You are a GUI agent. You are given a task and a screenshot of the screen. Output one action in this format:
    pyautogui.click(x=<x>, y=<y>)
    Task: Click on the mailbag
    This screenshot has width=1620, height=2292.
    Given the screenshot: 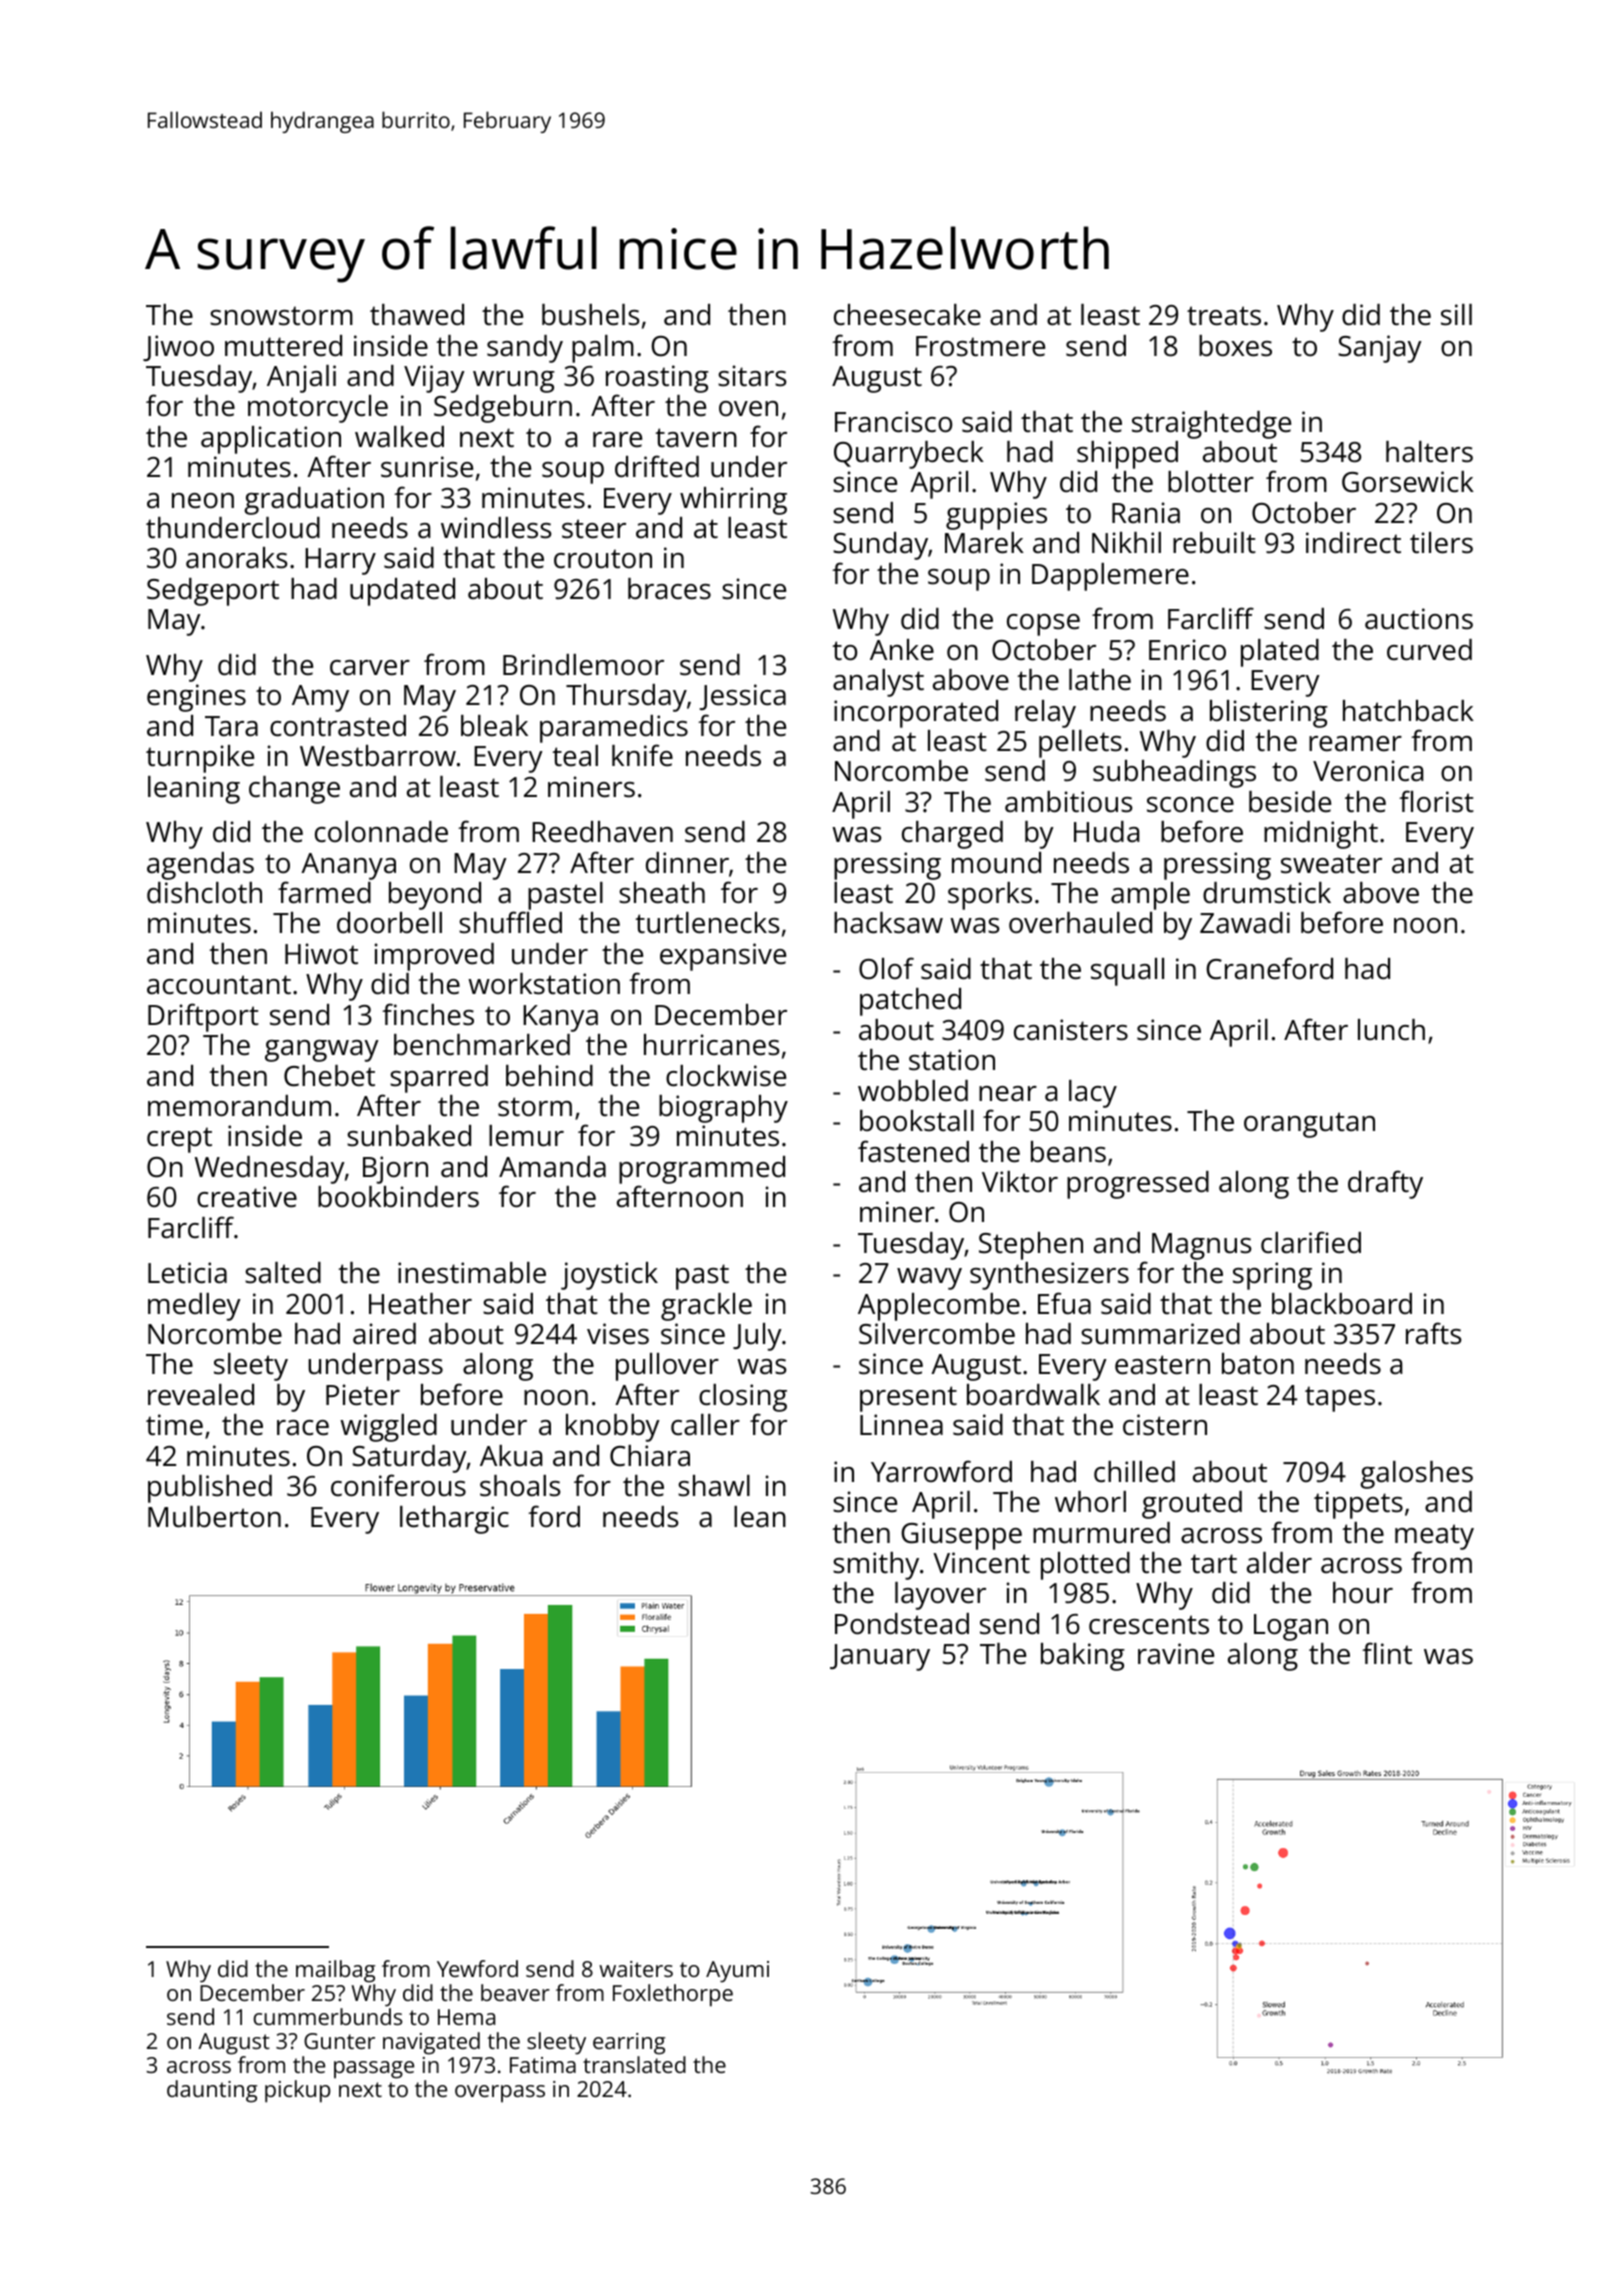 What is the action you would take?
    pyautogui.click(x=335, y=1971)
